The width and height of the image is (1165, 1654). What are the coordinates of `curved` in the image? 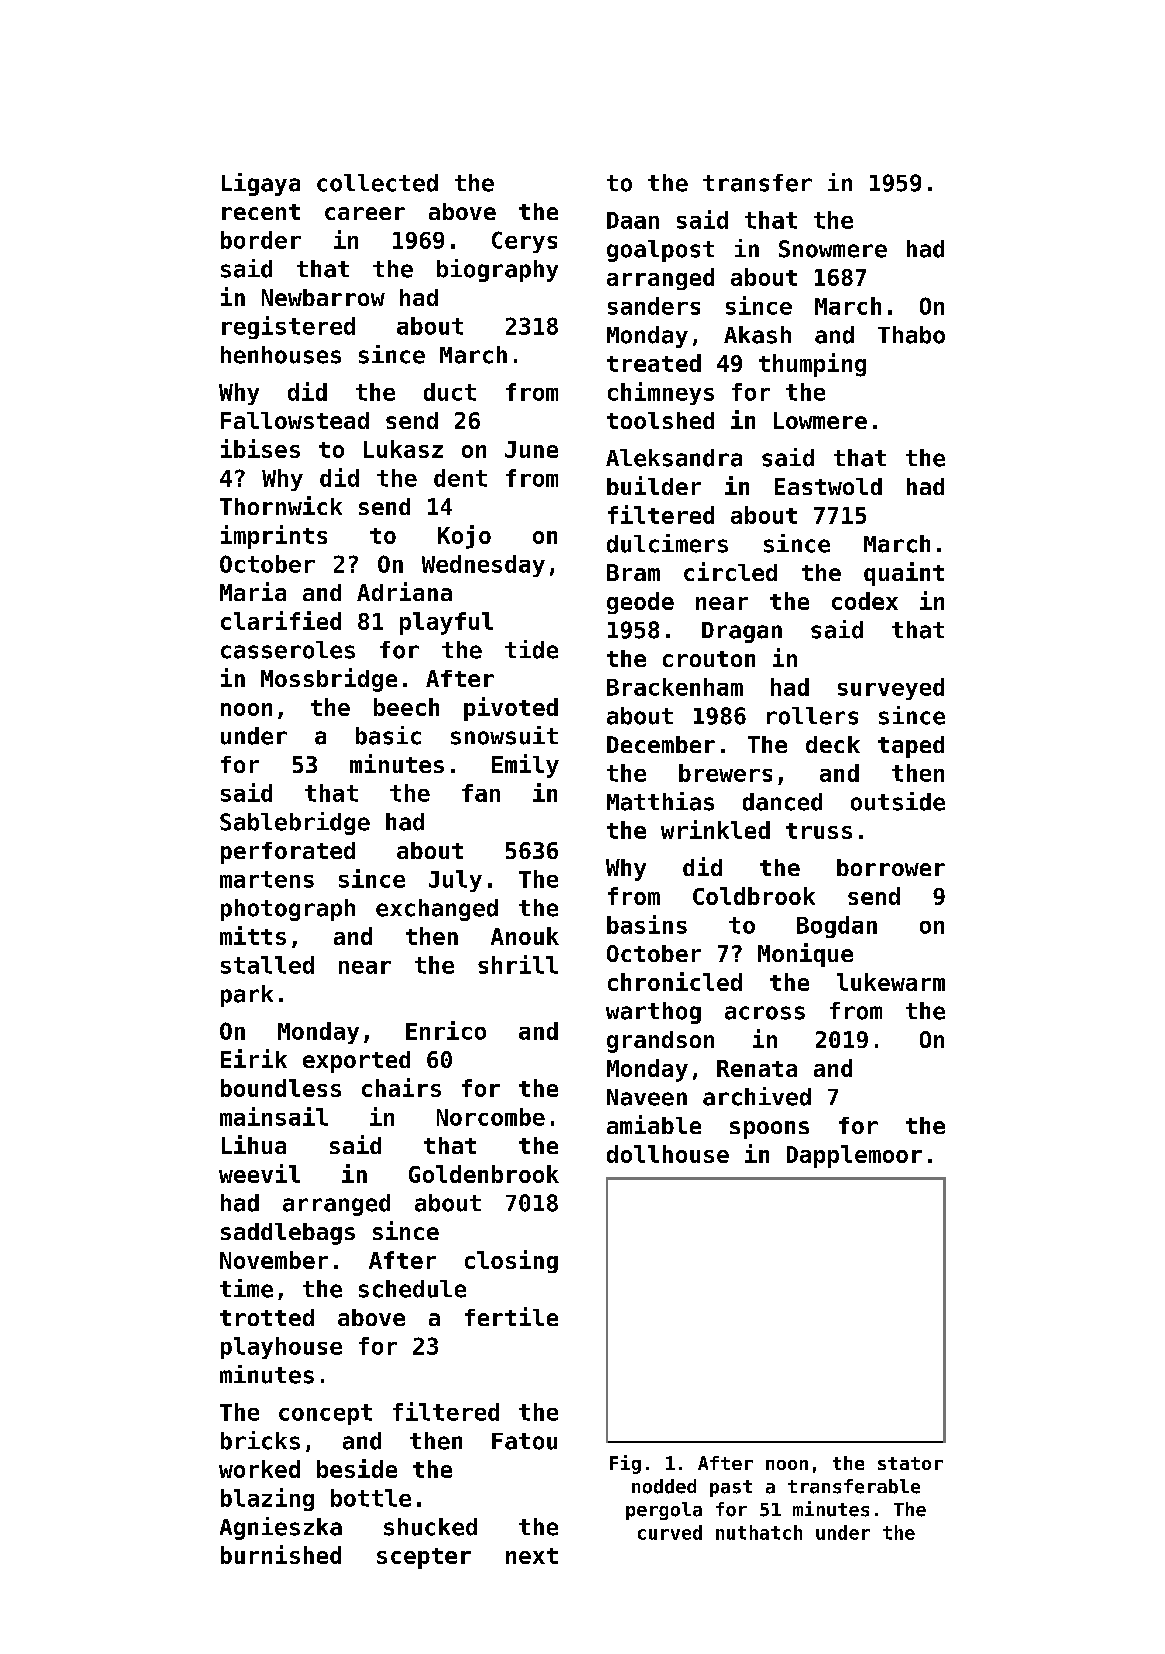 It's located at (670, 1532).
